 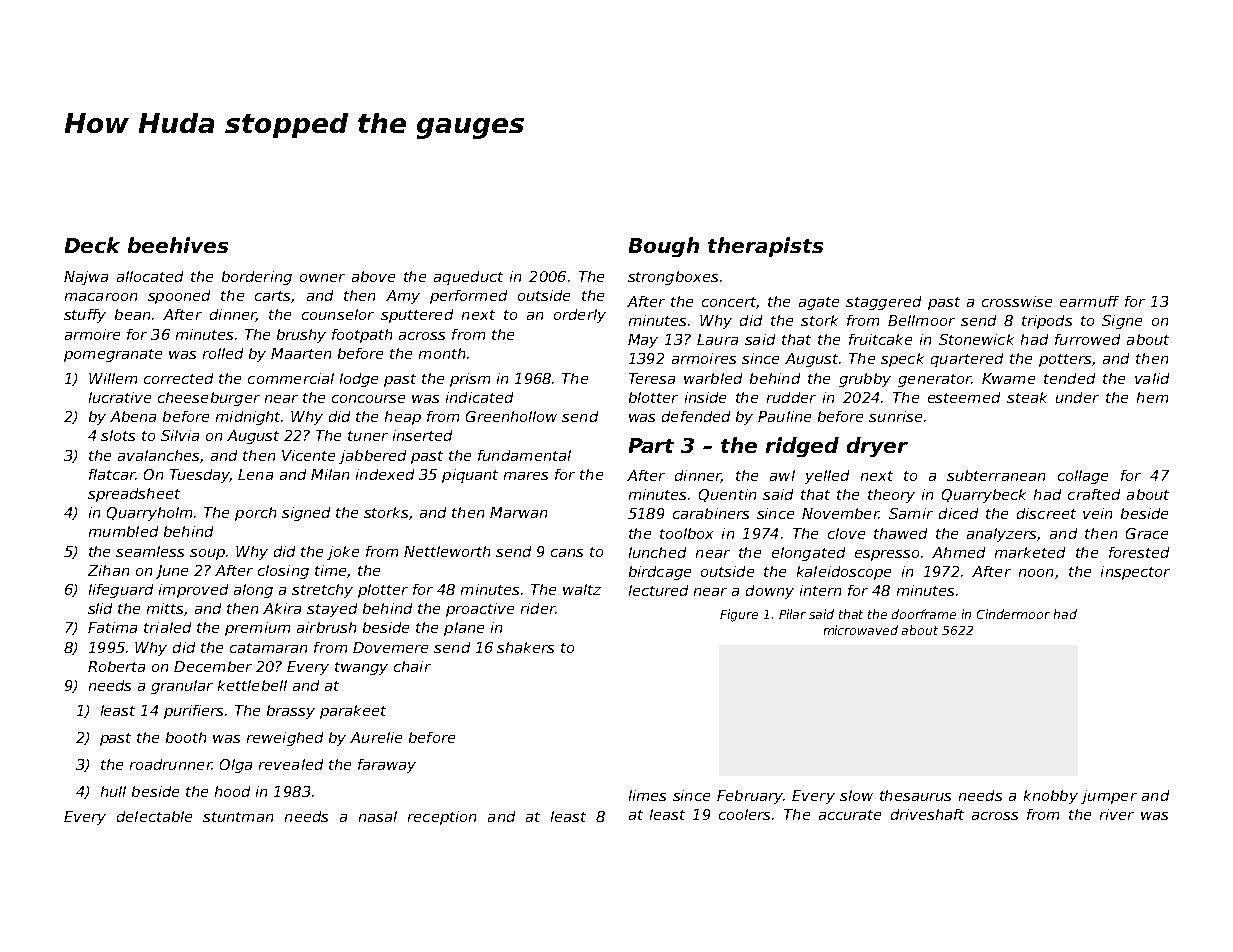 What do you see at coordinates (580, 316) in the screenshot?
I see `orderly` at bounding box center [580, 316].
